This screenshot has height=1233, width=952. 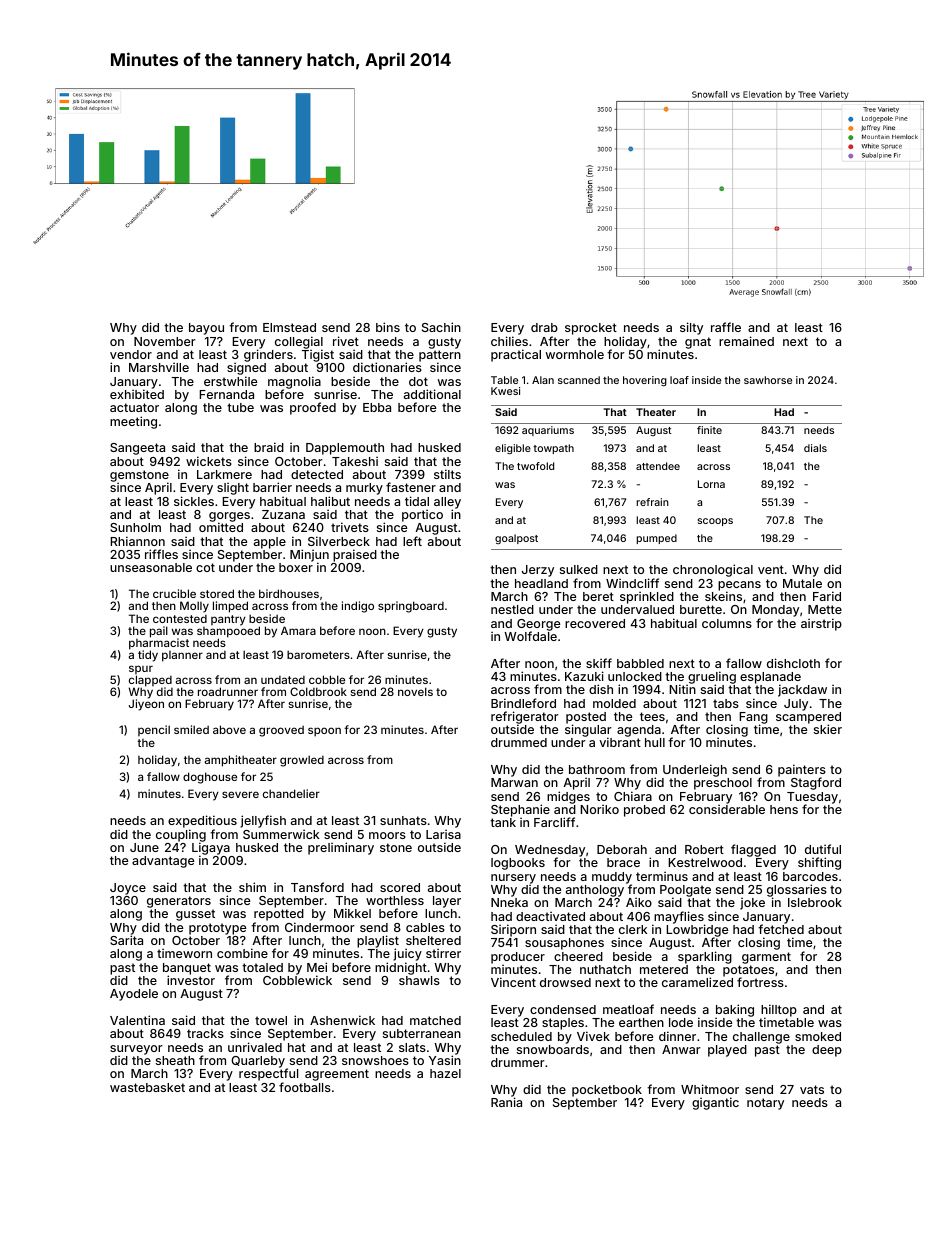 What do you see at coordinates (530, 636) in the screenshot?
I see `Wolfdale` at bounding box center [530, 636].
